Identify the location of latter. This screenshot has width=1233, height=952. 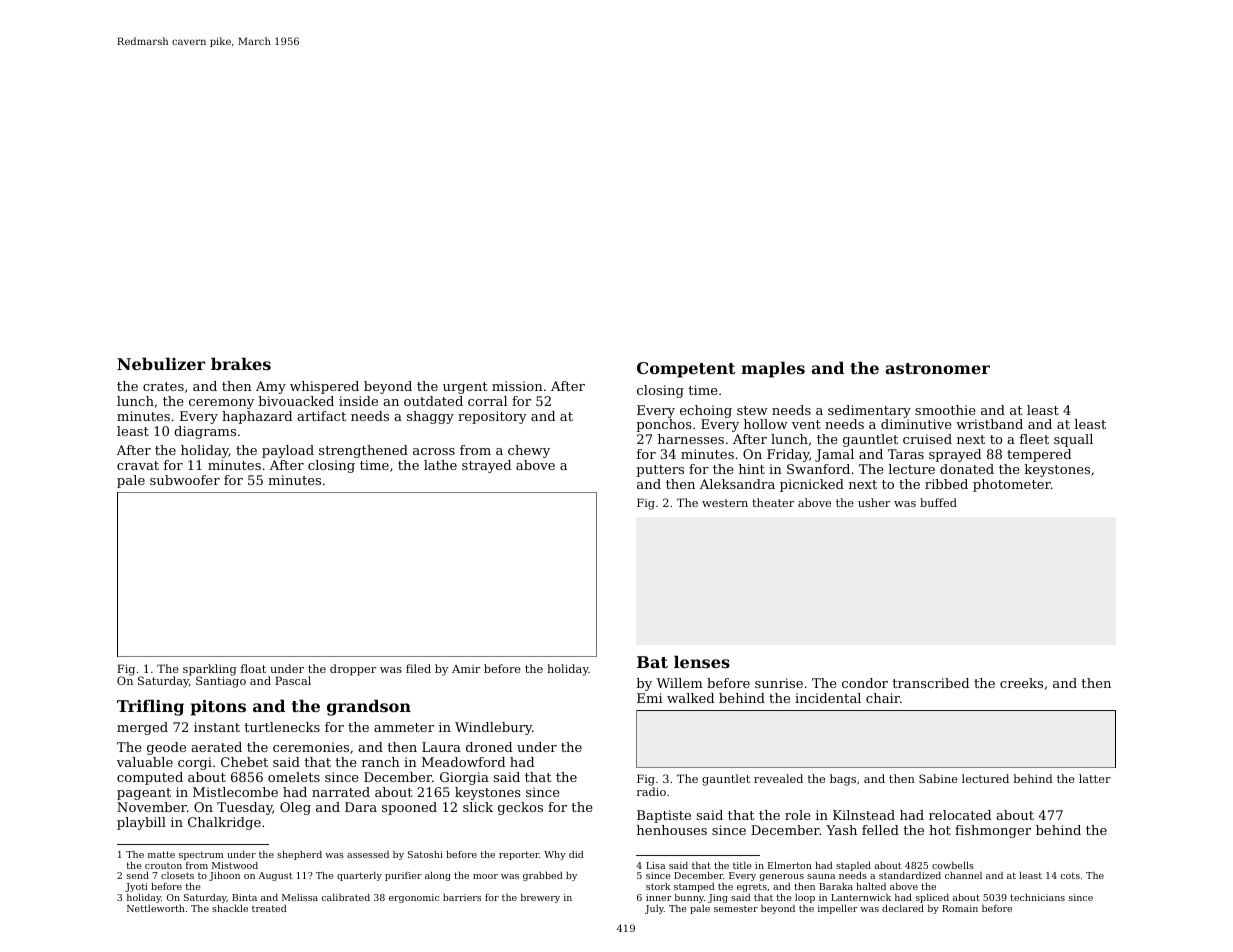
(1095, 778).
